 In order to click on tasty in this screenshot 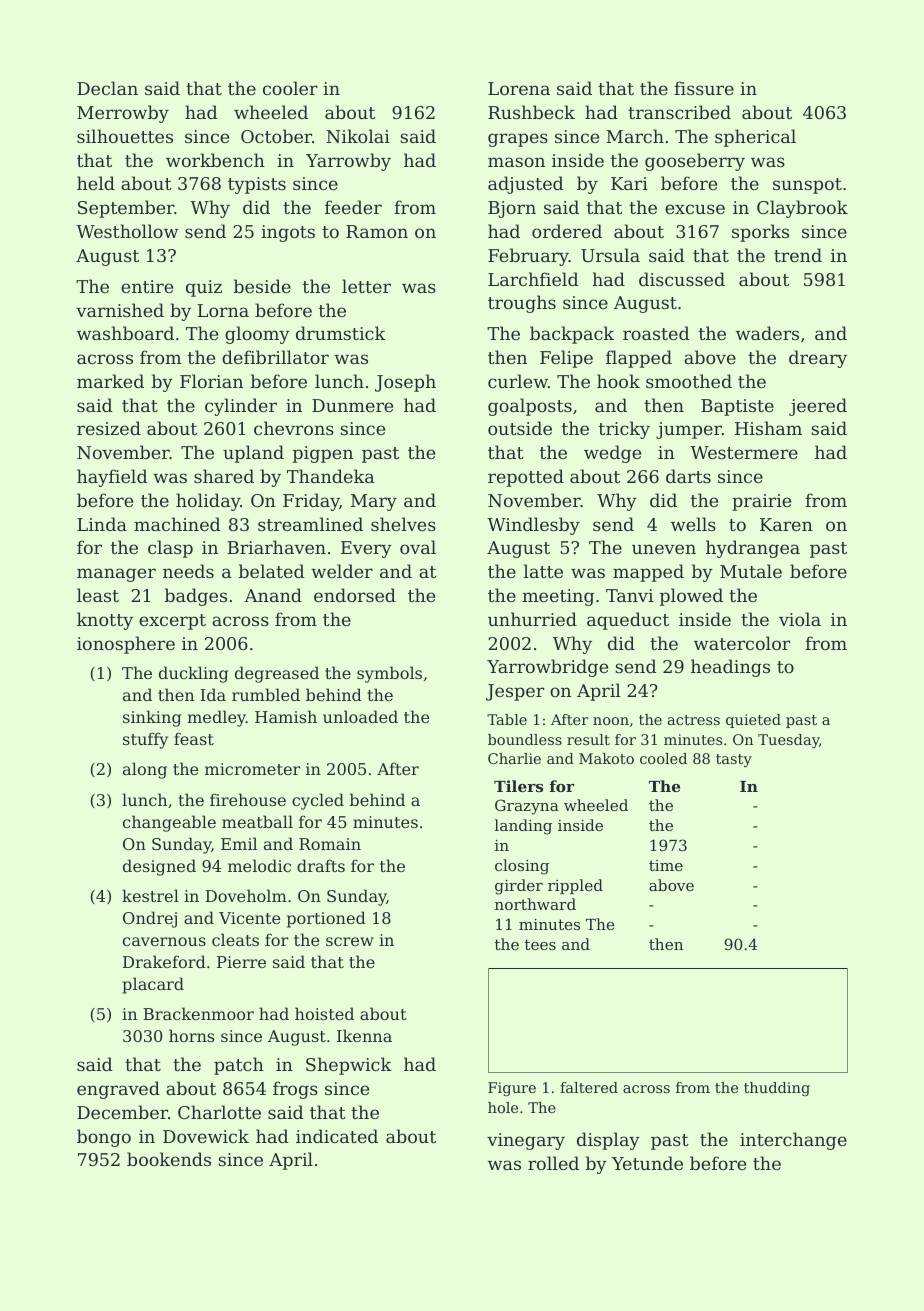, I will do `click(734, 760)`.
